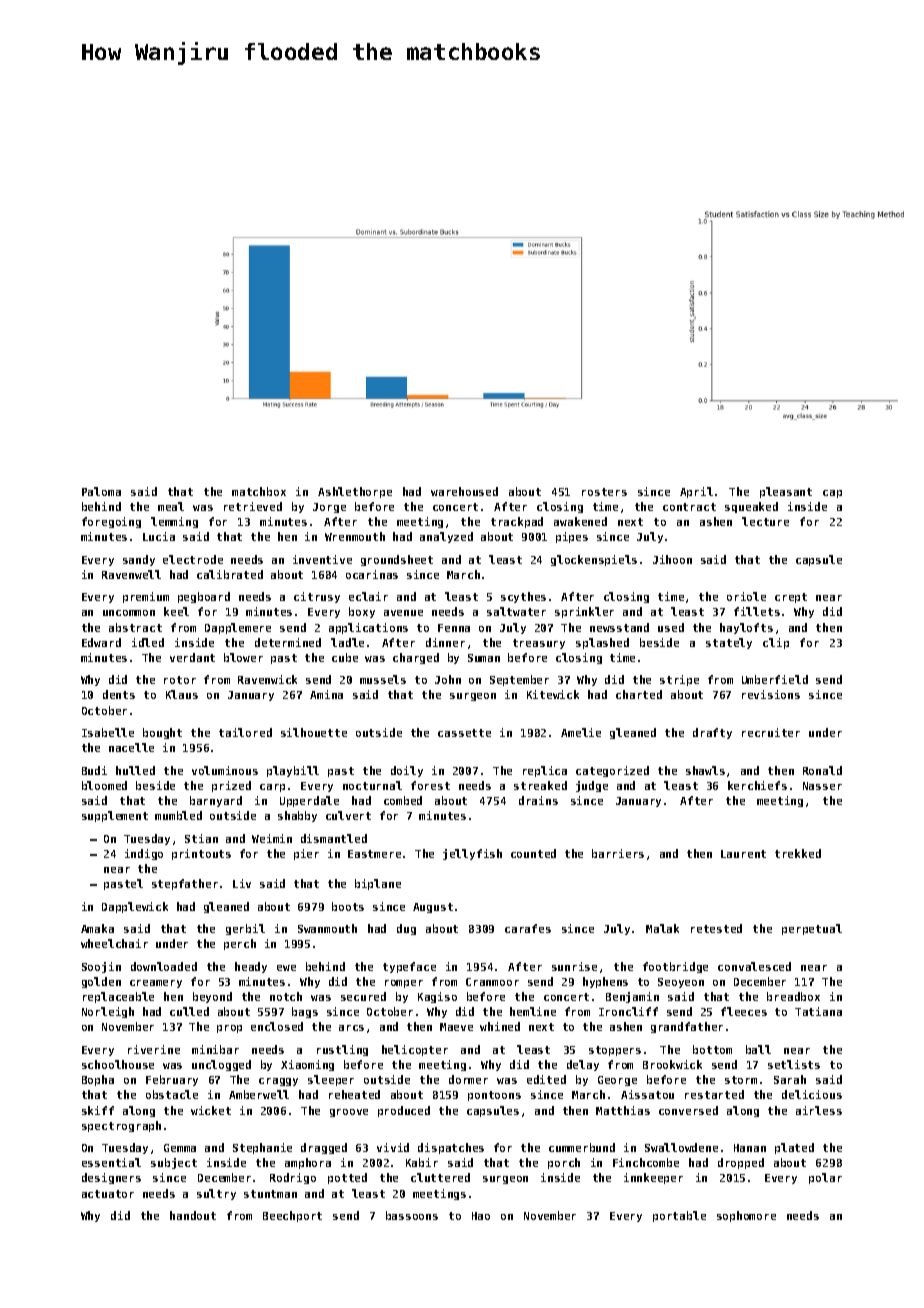 The height and width of the document is (1308, 924). Describe the element at coordinates (324, 1148) in the document. I see `dragged` at that location.
